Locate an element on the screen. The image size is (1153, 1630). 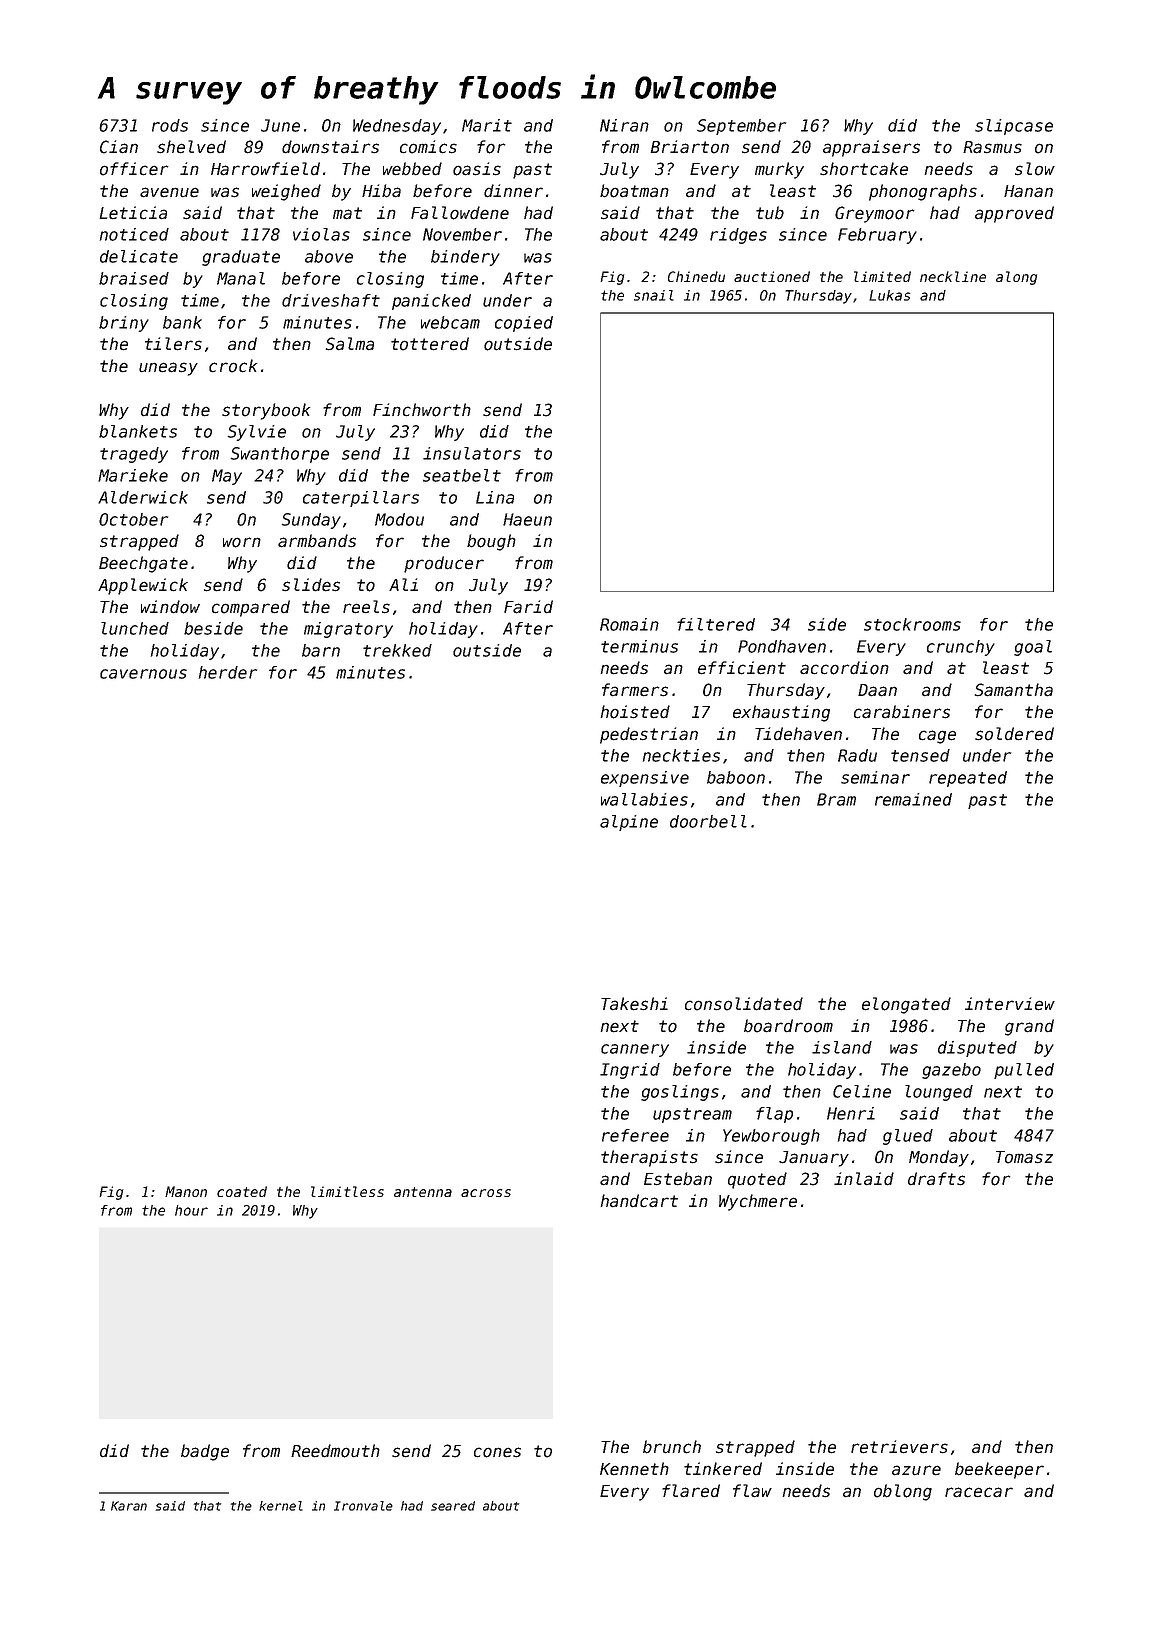
herder is located at coordinates (228, 672).
